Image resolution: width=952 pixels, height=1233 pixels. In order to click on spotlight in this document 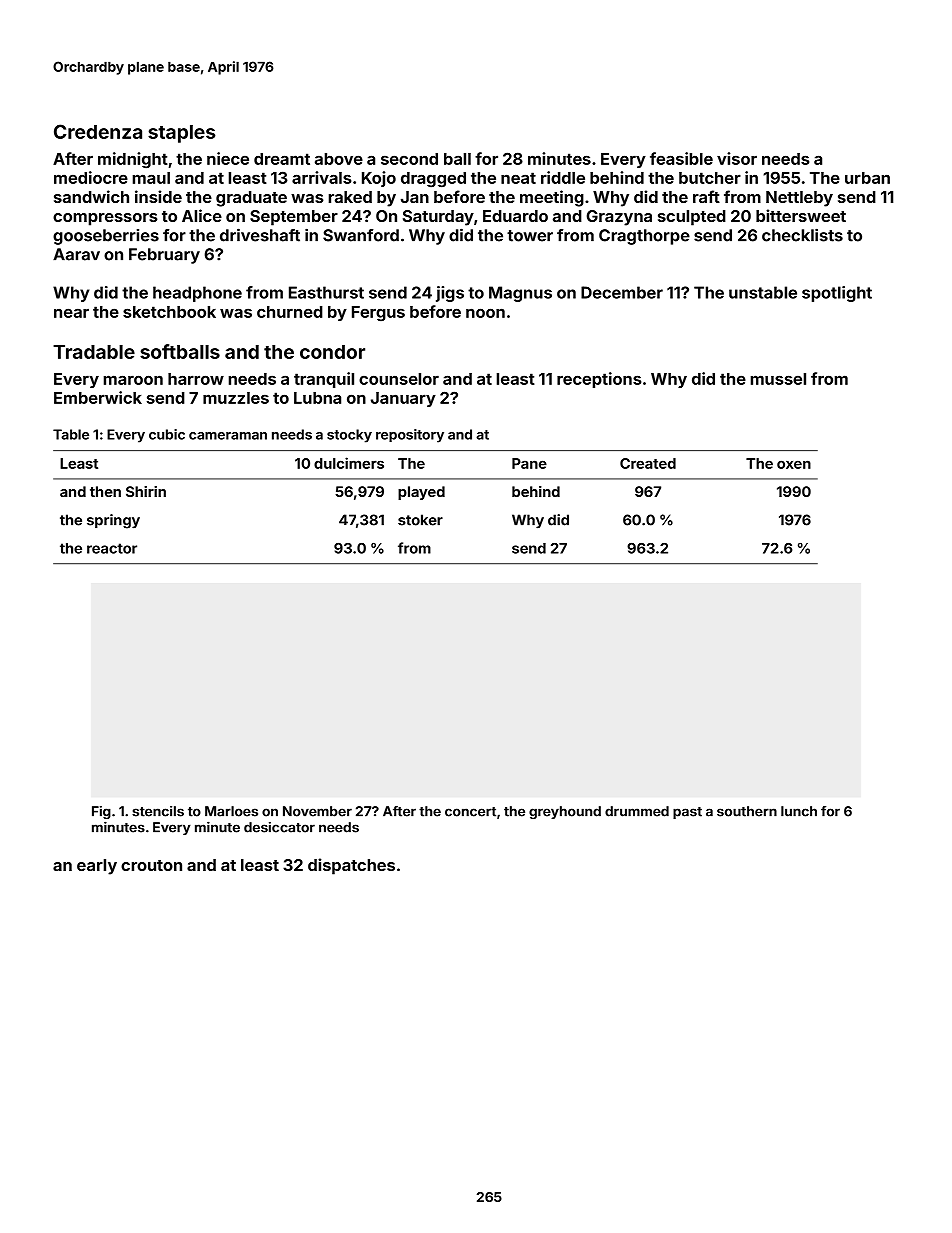, I will do `click(837, 294)`.
